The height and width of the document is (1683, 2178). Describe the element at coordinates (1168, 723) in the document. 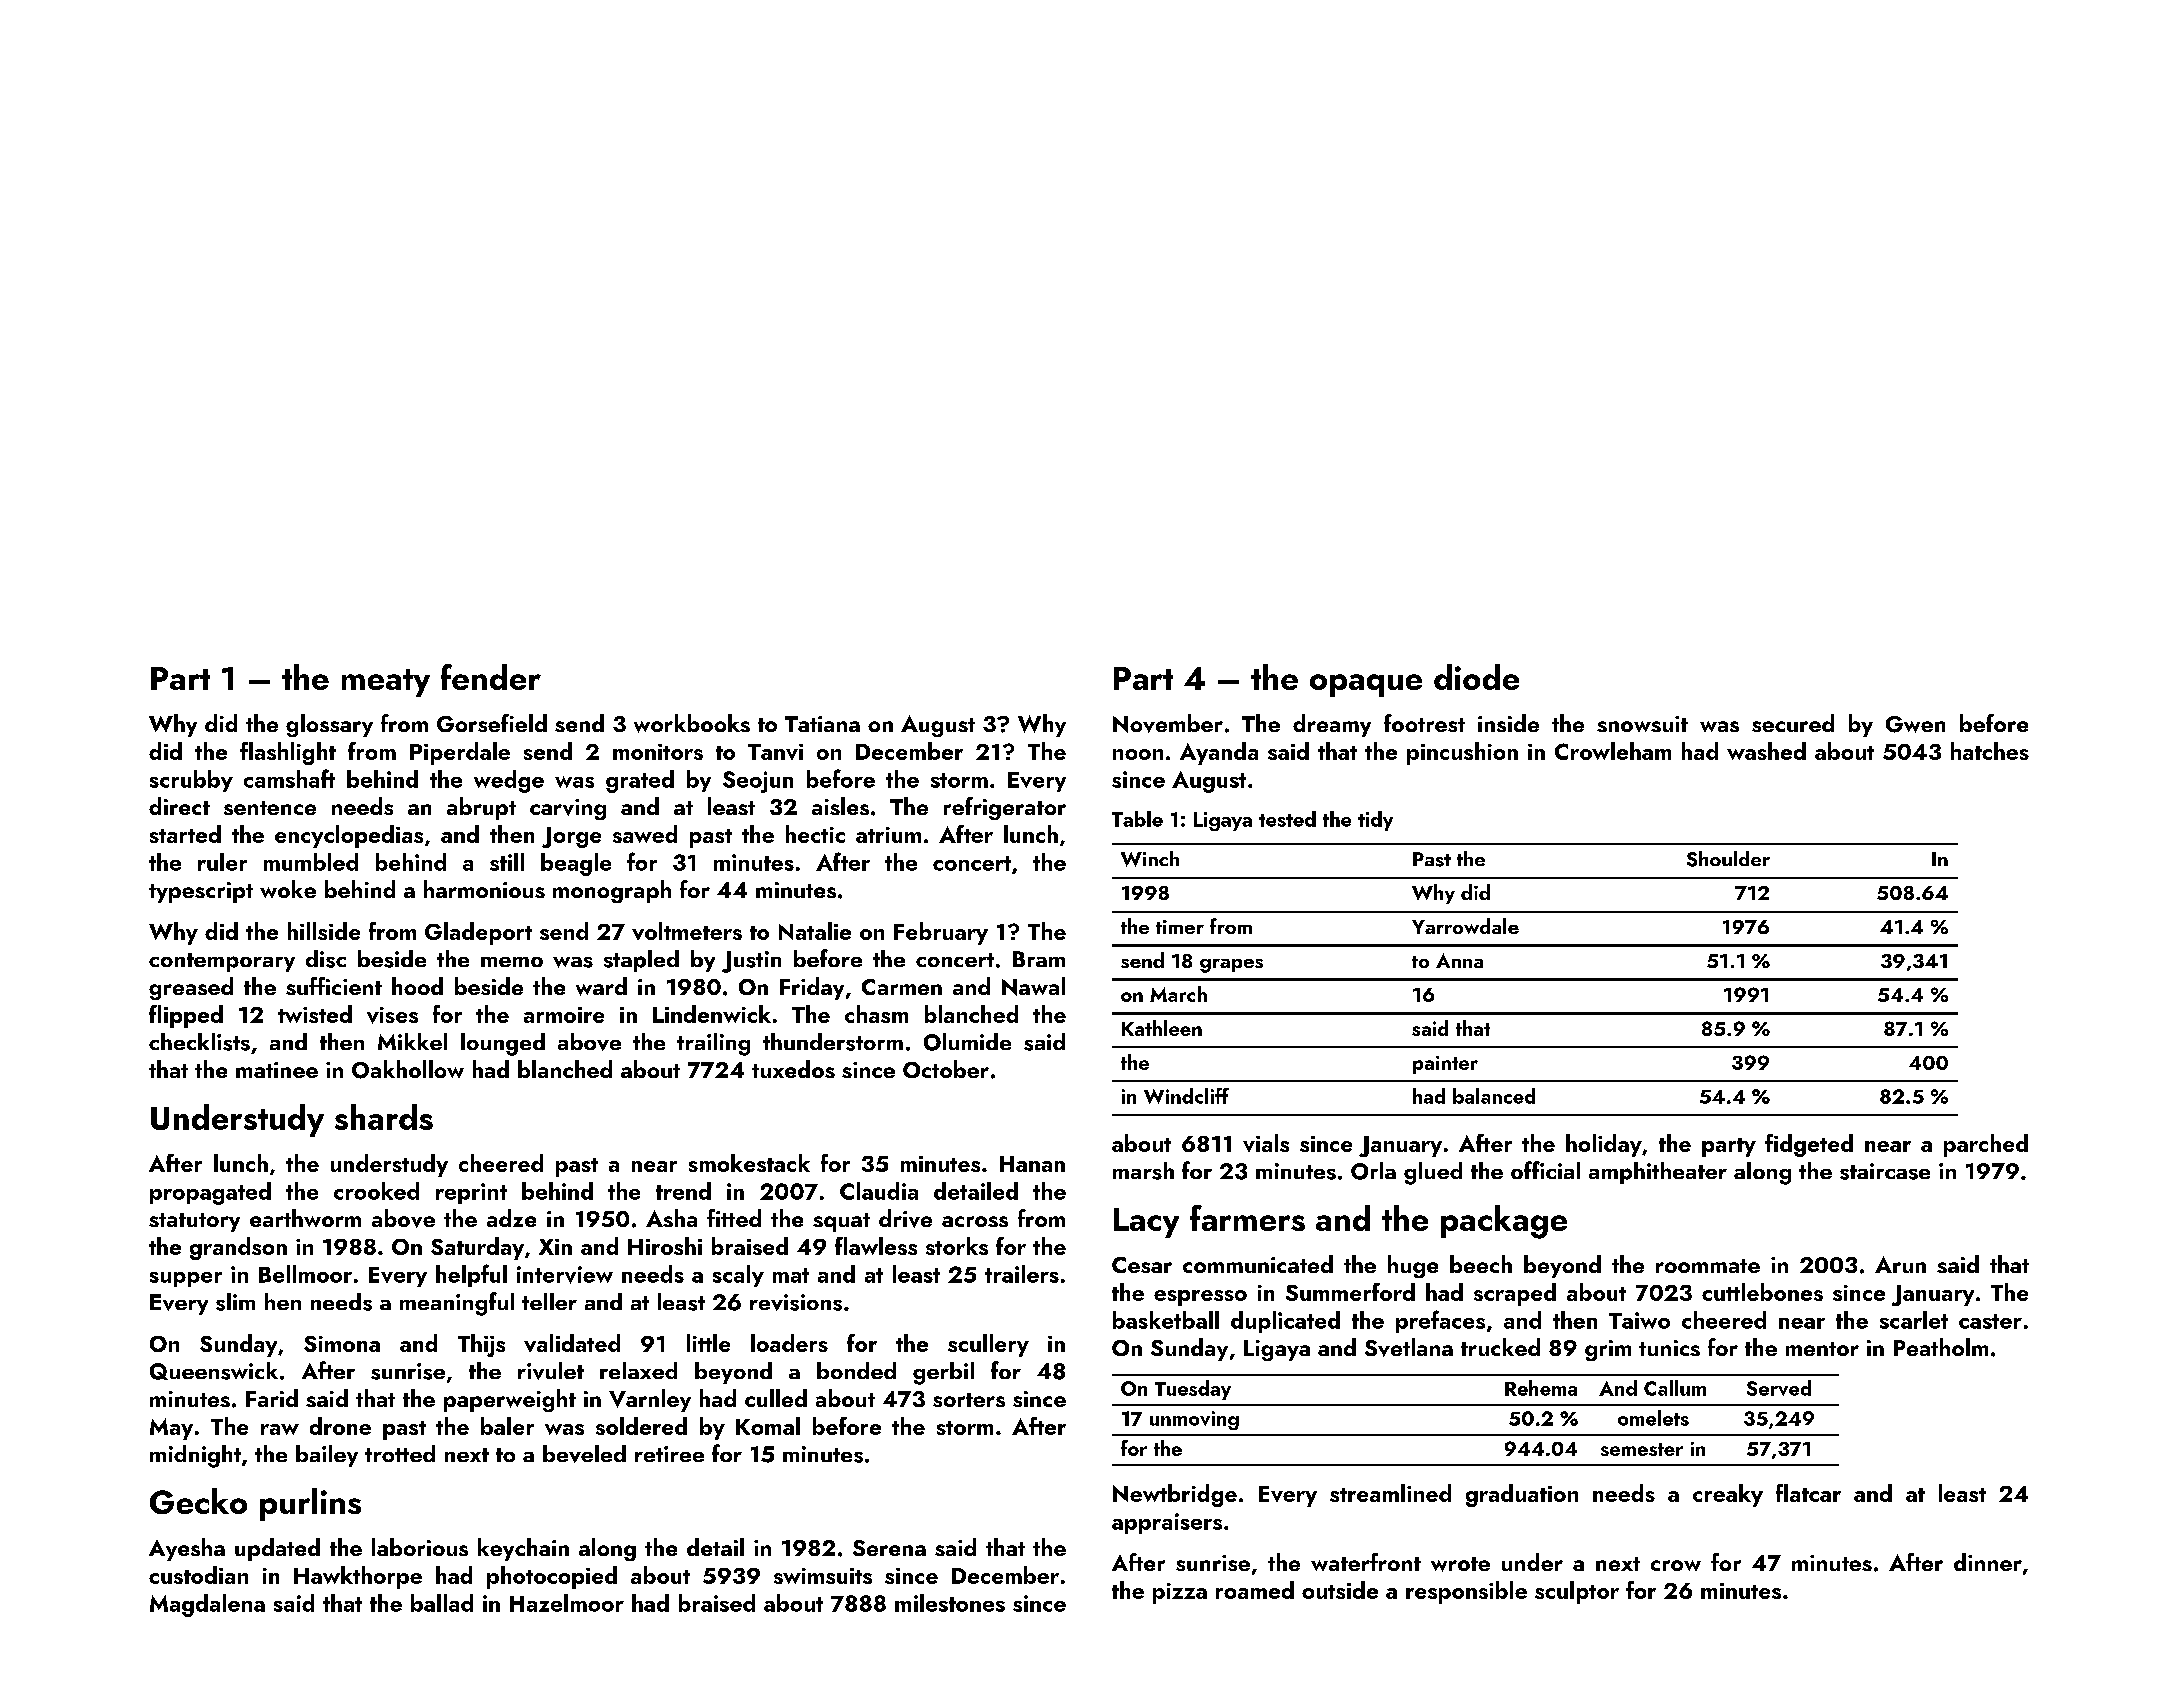

I see `November` at that location.
